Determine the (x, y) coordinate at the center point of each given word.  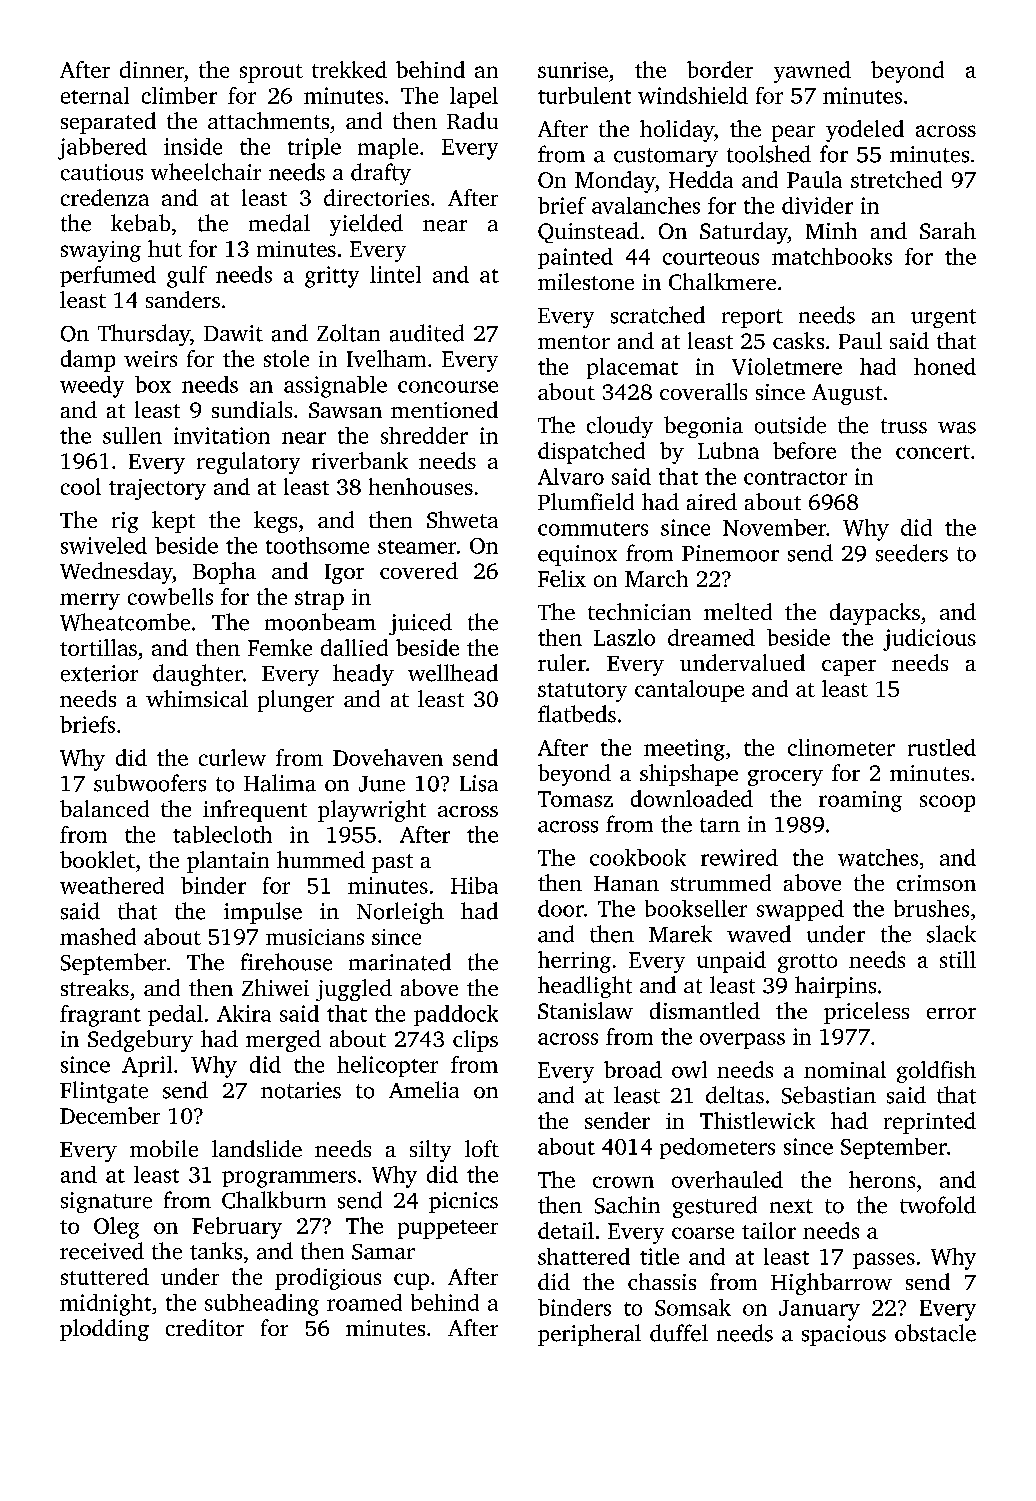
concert (933, 452)
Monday (615, 182)
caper (849, 668)
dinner (152, 69)
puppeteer (448, 1229)
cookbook (638, 857)
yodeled (865, 131)
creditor (205, 1327)
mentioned (444, 409)
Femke (280, 647)
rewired (739, 857)
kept (173, 522)
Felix (562, 578)
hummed (321, 859)
